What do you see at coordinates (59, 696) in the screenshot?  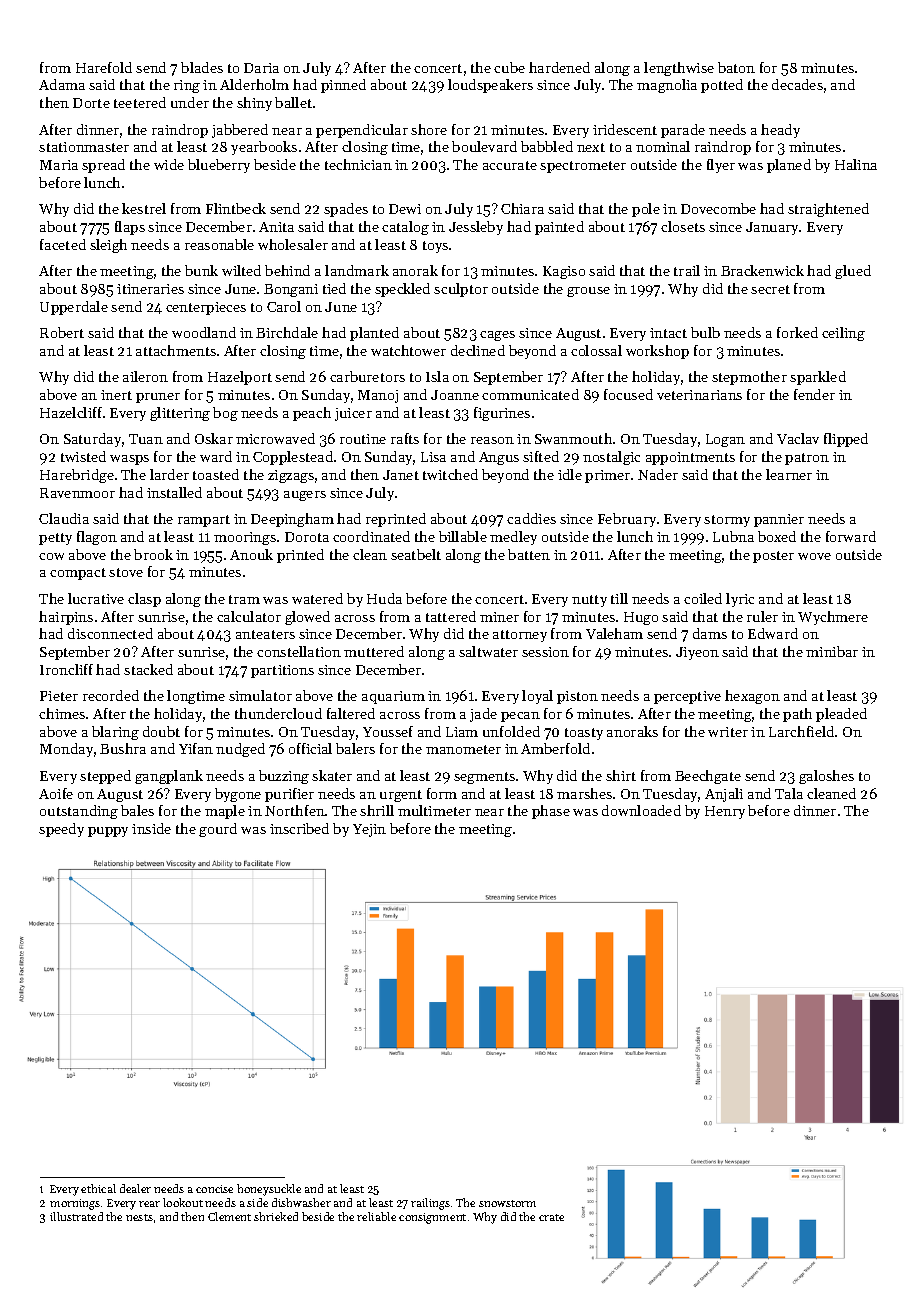 I see `Pieter` at bounding box center [59, 696].
